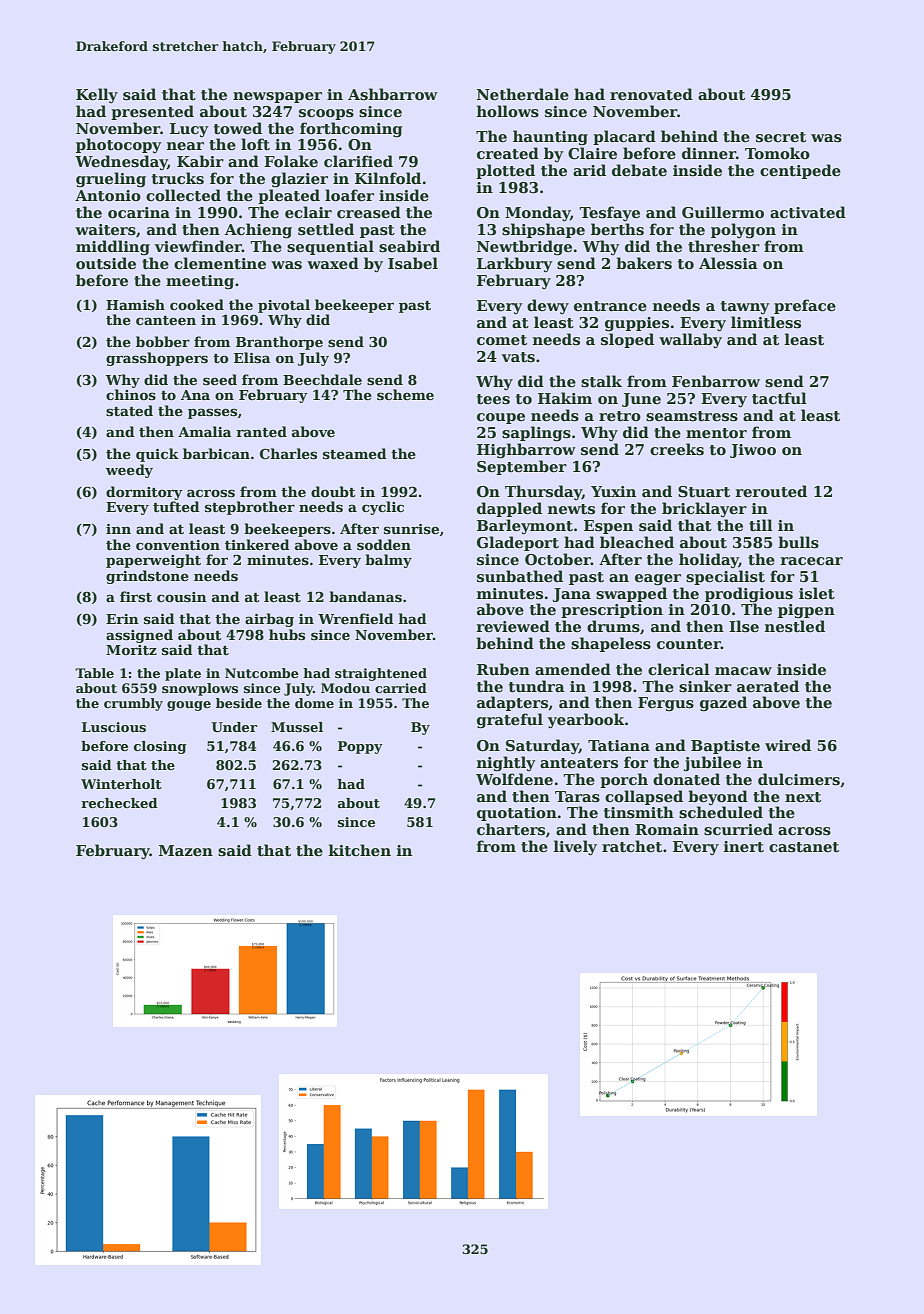 The height and width of the screenshot is (1314, 924). I want to click on cyclic, so click(383, 508).
